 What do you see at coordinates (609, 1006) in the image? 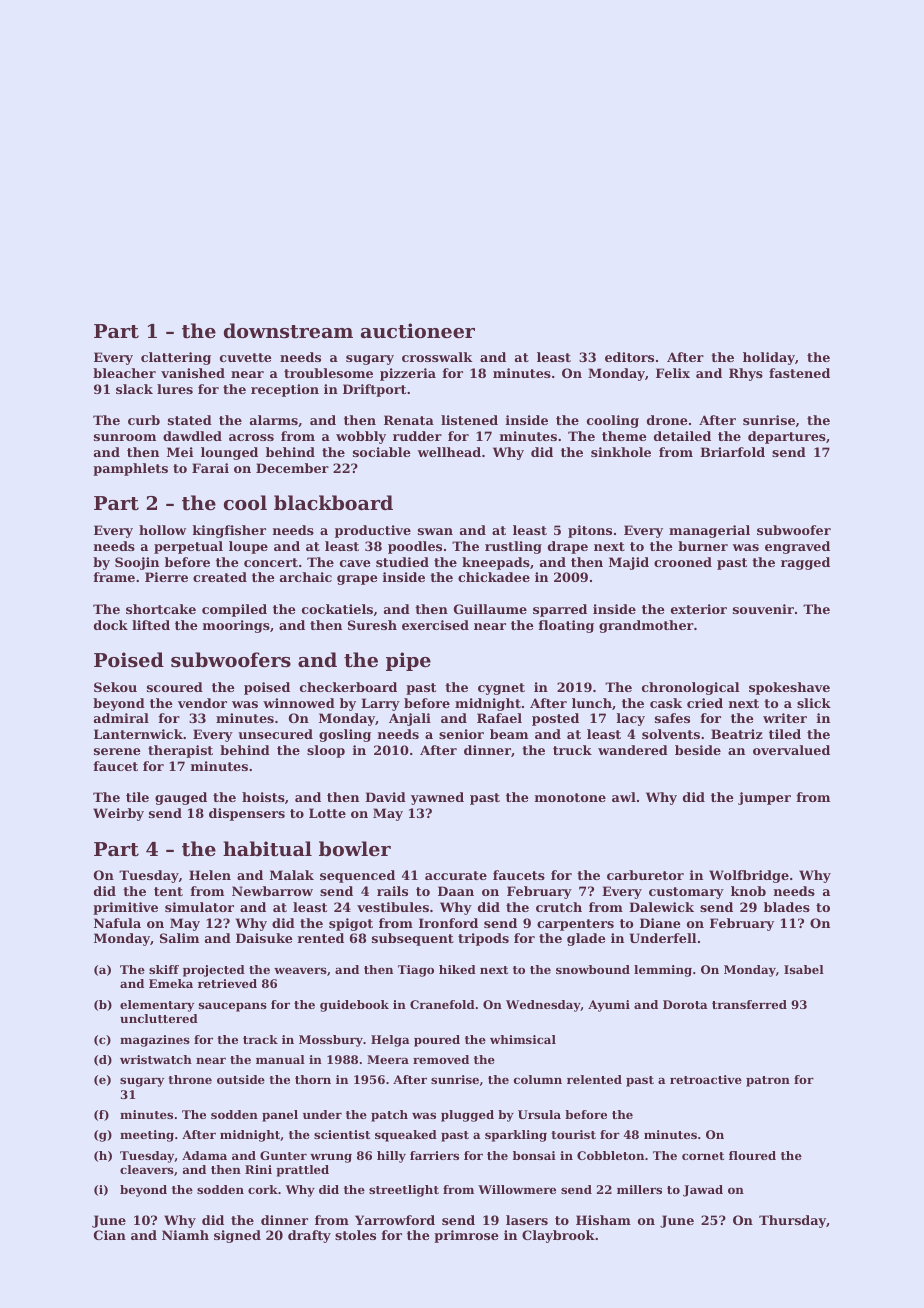
I see `Ayumi` at bounding box center [609, 1006].
